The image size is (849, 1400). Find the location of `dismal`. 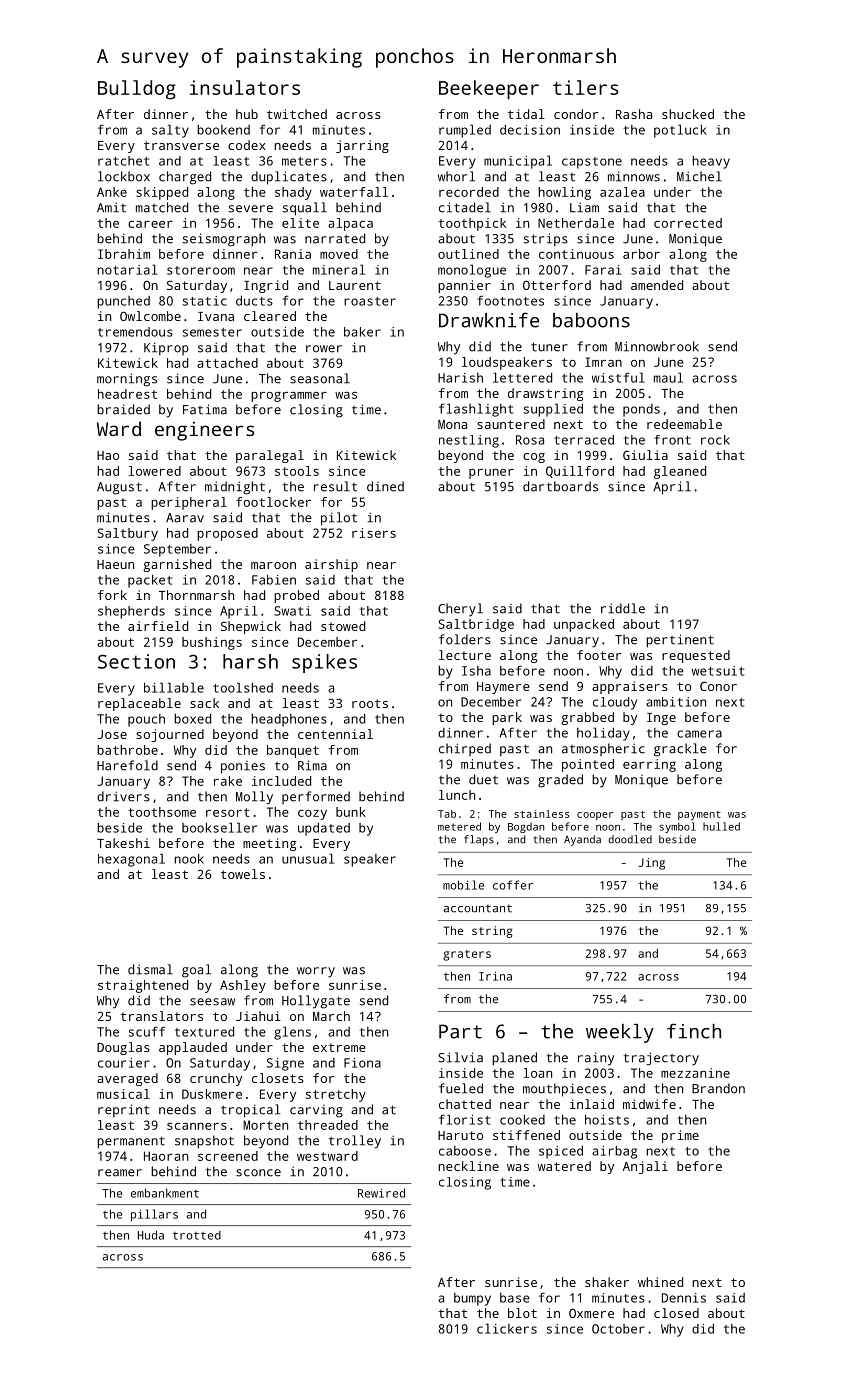

dismal is located at coordinates (150, 969).
